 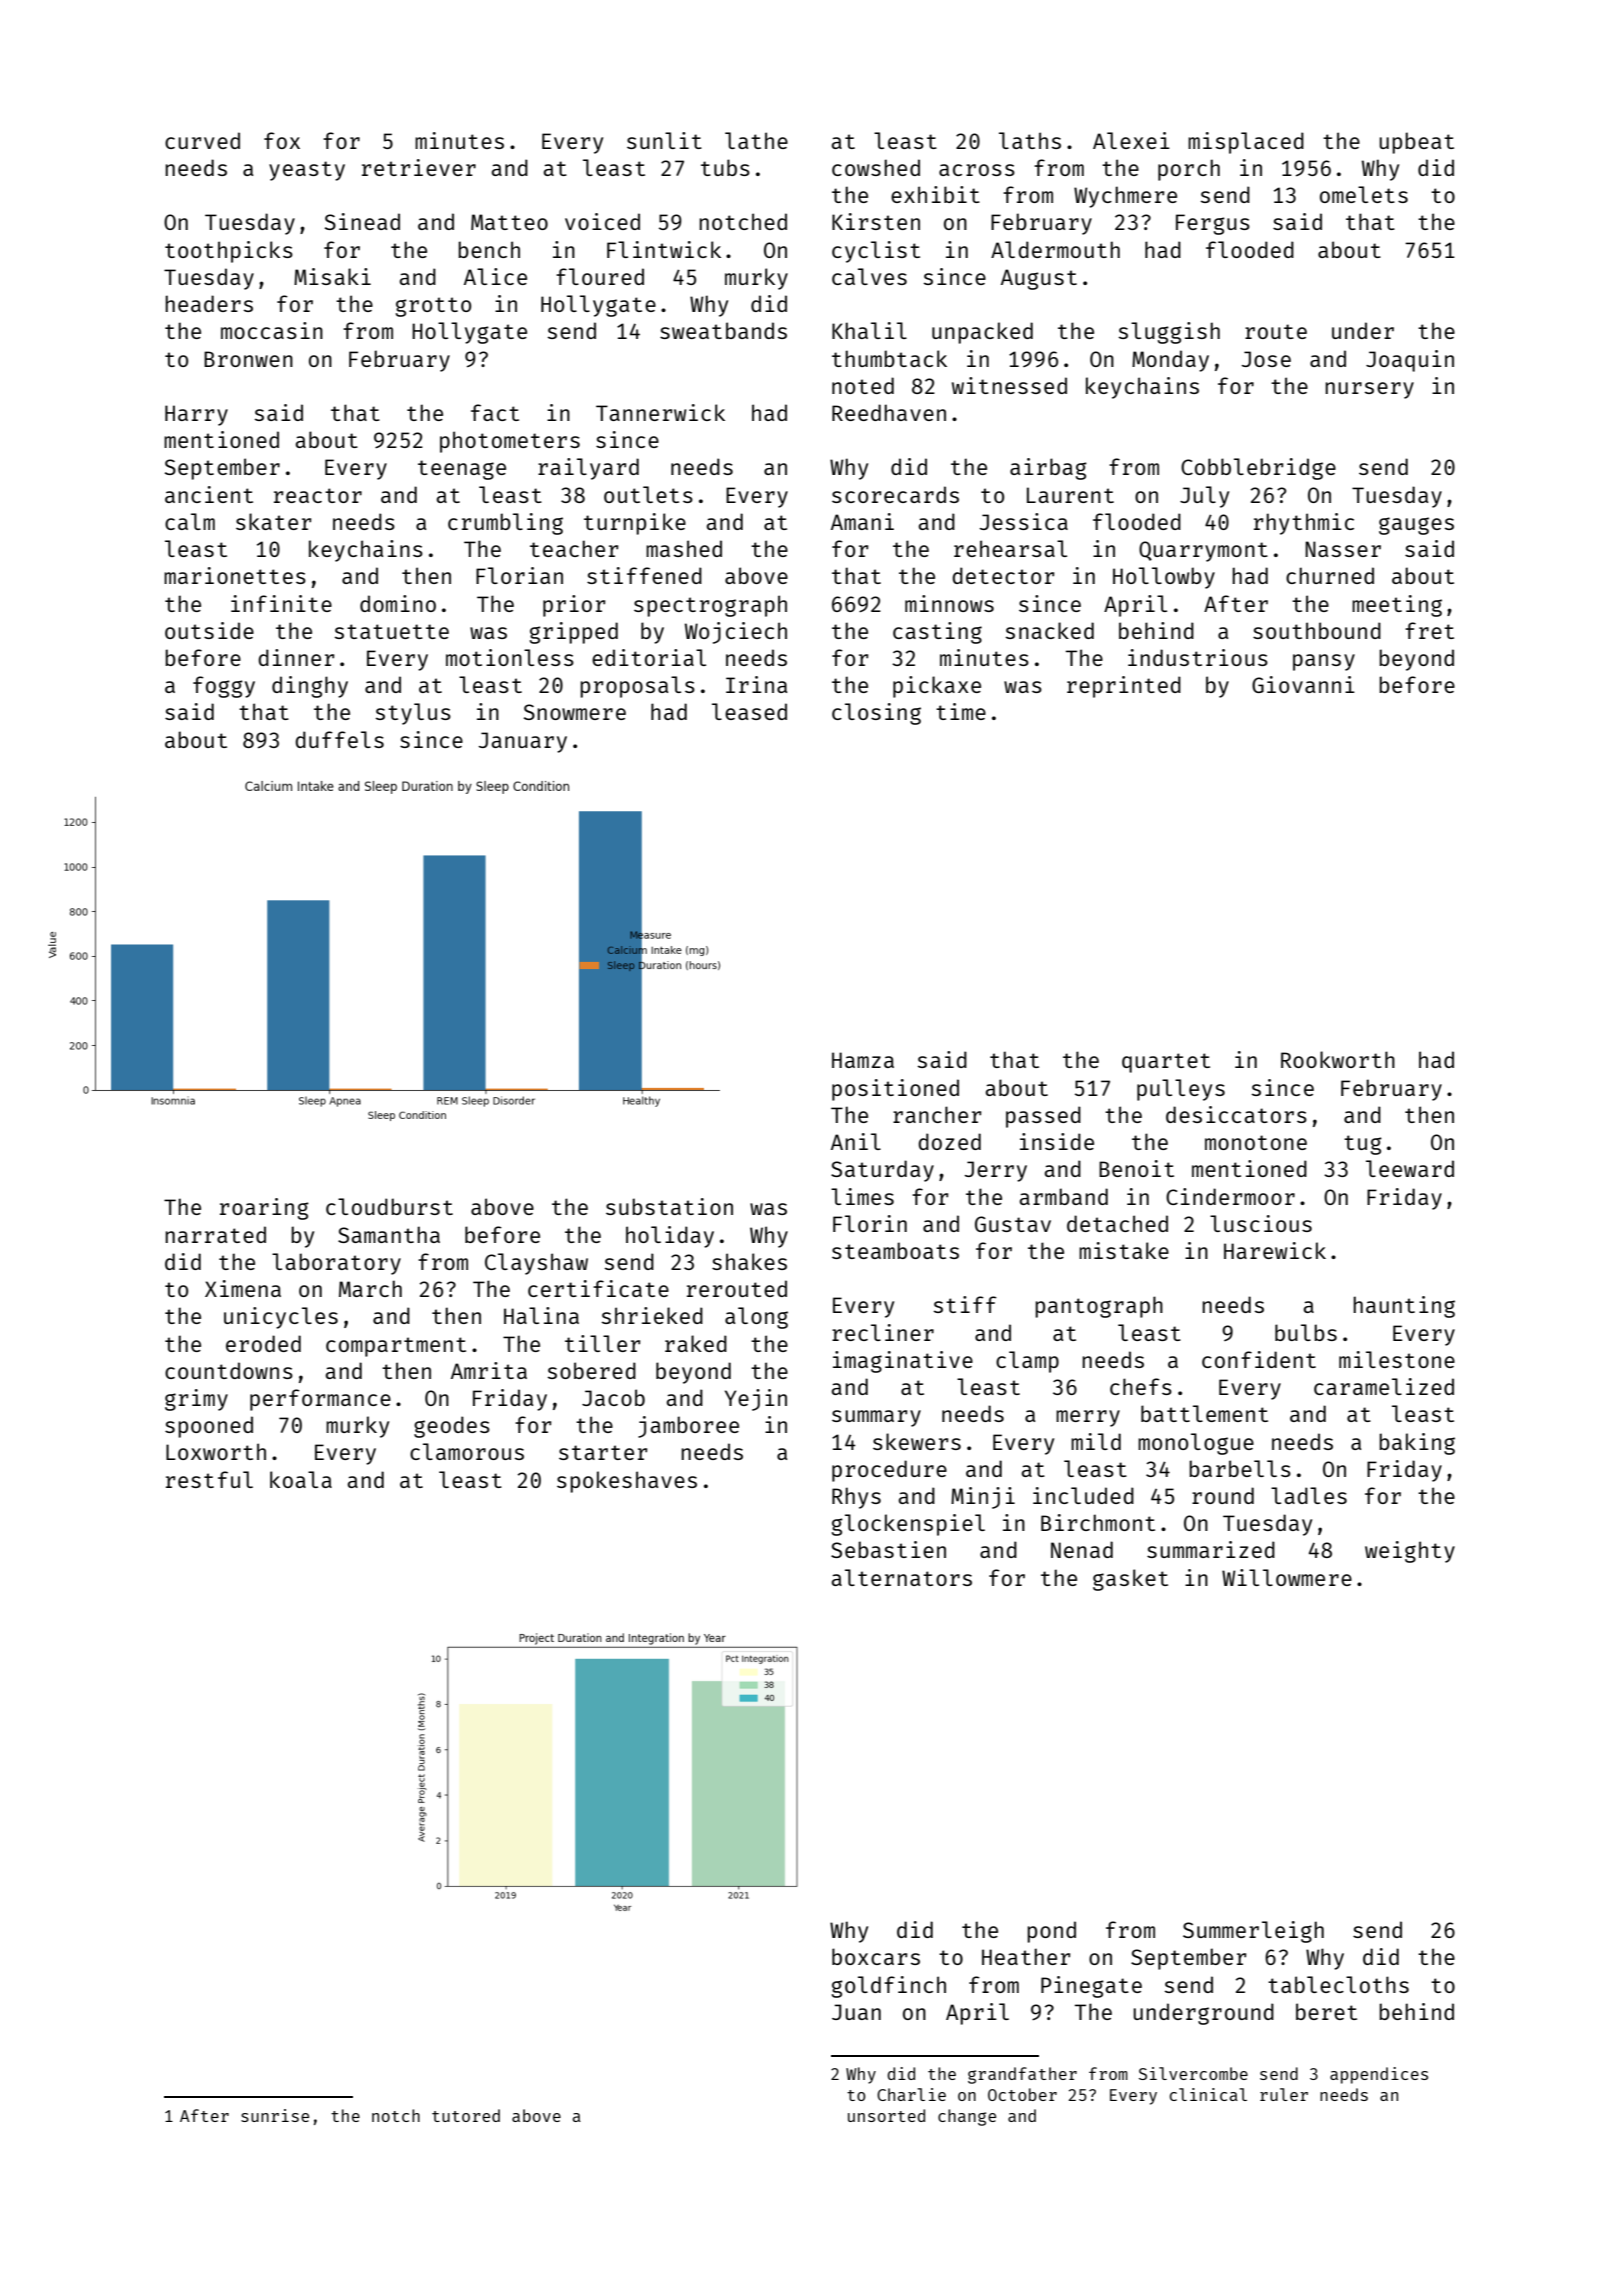 I want to click on positioned, so click(x=895, y=1090).
